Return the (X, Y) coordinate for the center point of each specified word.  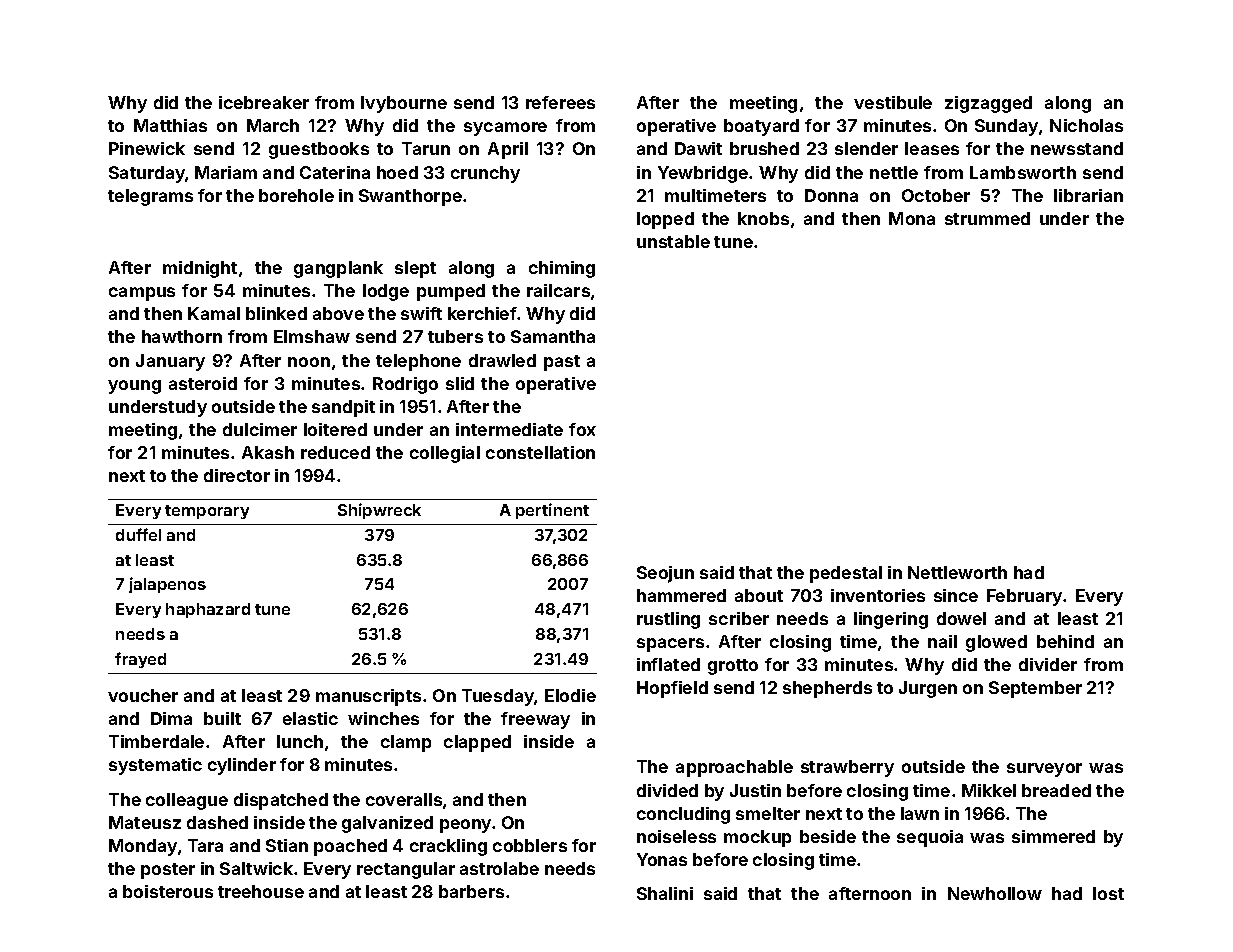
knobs (763, 218)
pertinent (552, 511)
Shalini (665, 893)
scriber (739, 618)
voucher (143, 695)
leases (932, 148)
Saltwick (256, 868)
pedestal (846, 574)
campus (142, 294)
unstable (673, 241)
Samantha (553, 336)
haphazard (208, 610)
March (273, 125)
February (1025, 597)
